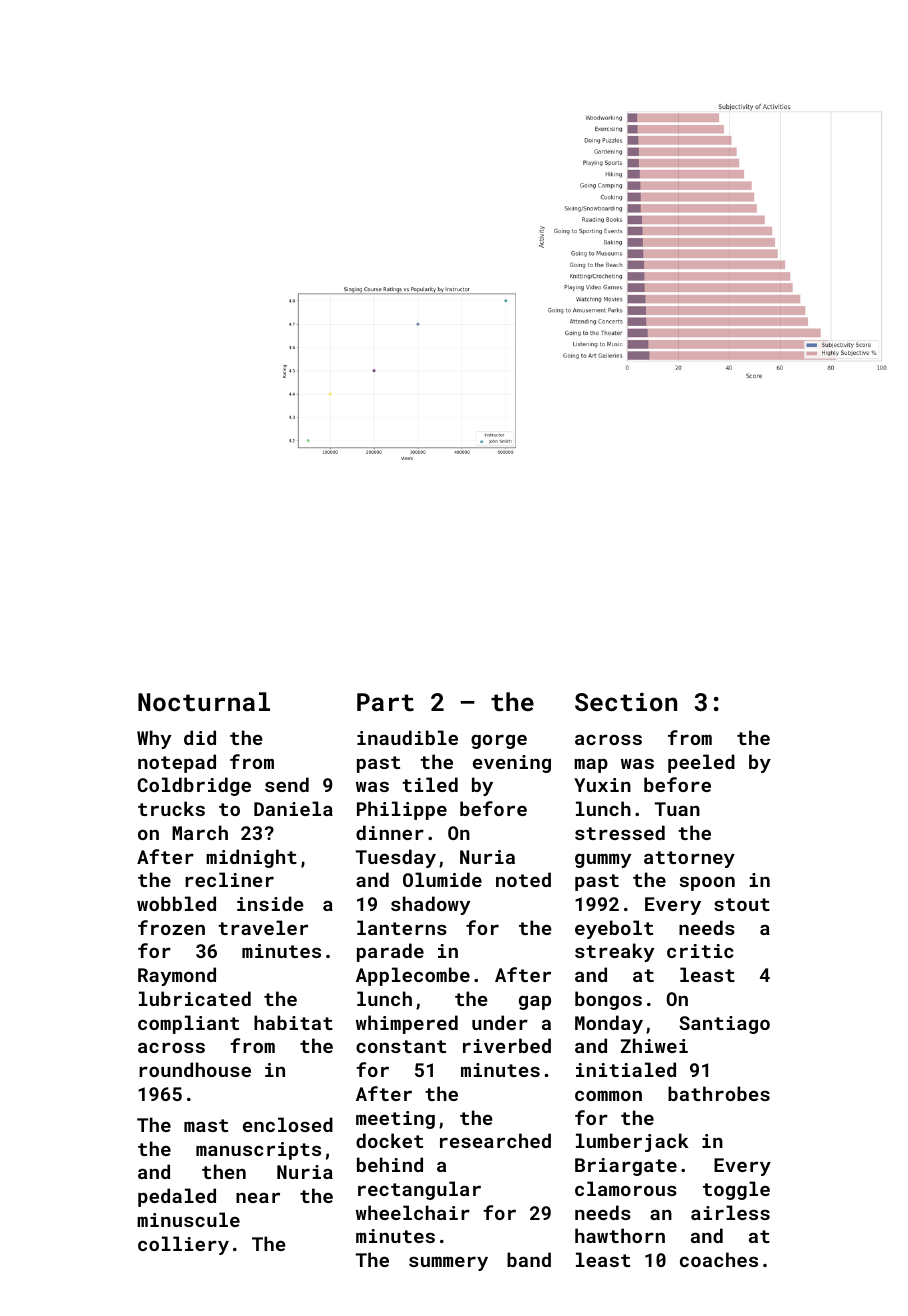 Image resolution: width=908 pixels, height=1316 pixels. Describe the element at coordinates (407, 1024) in the screenshot. I see `whimpered` at that location.
